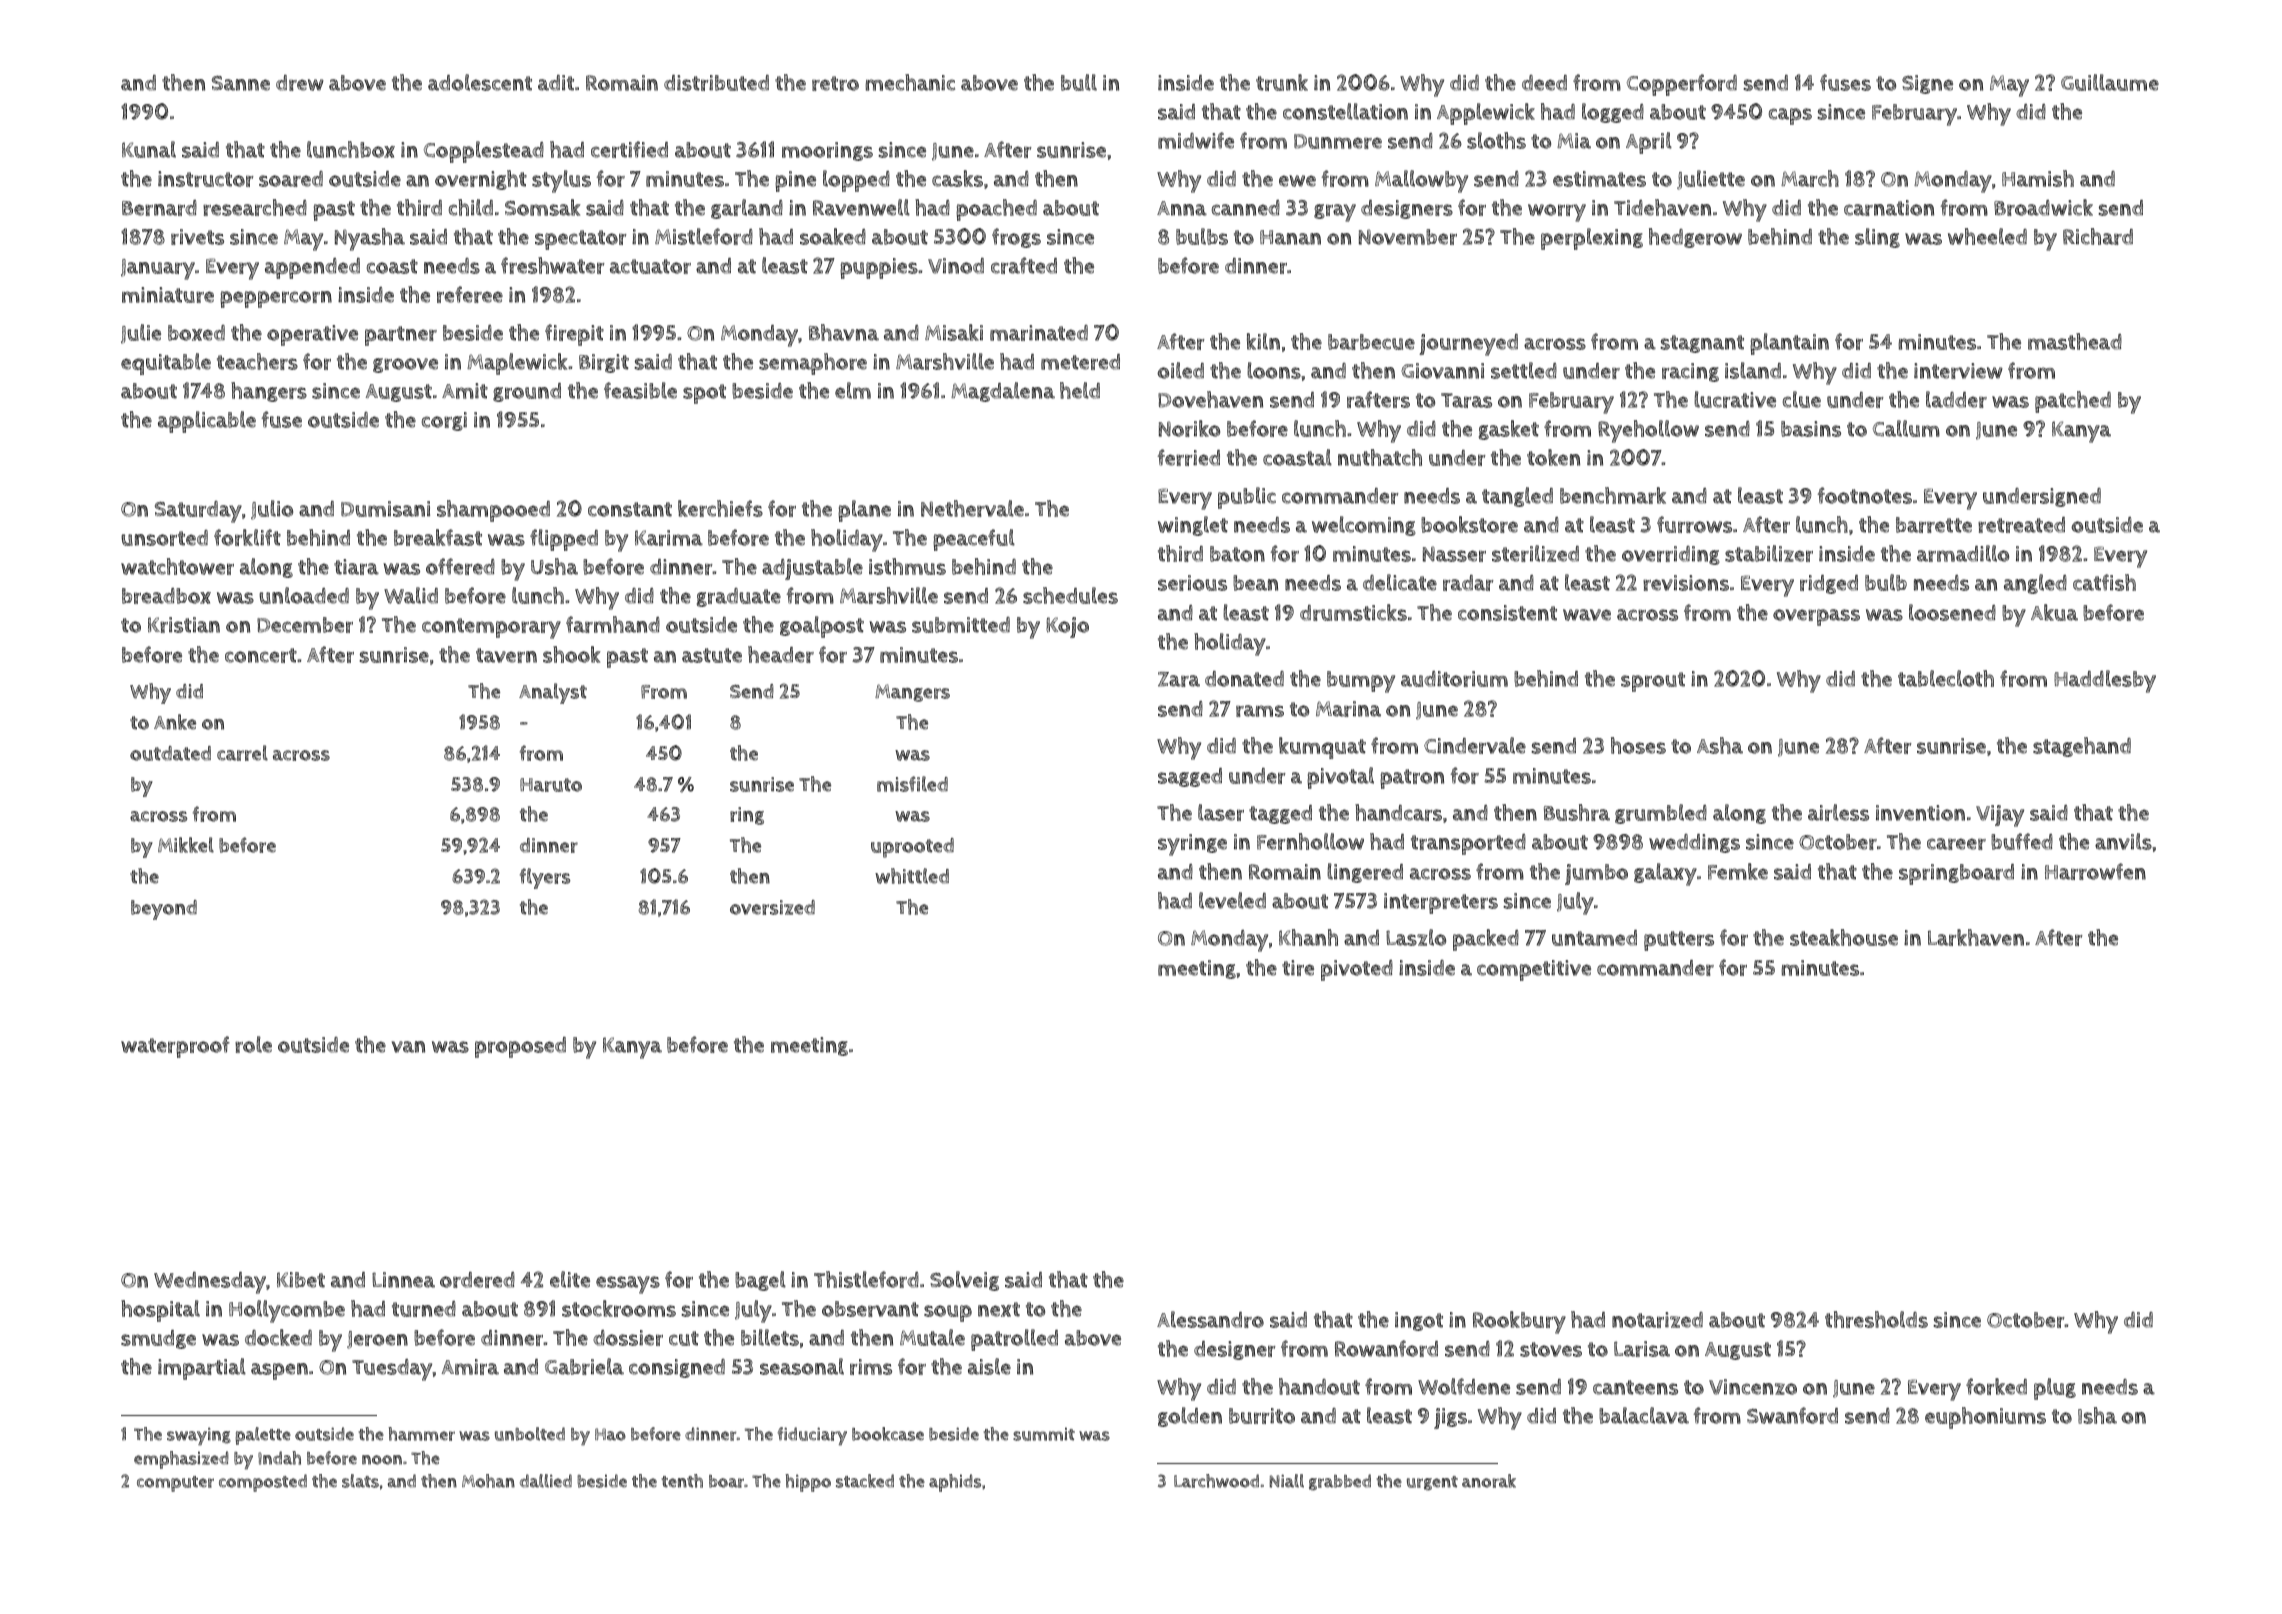 The height and width of the screenshot is (1614, 2282). I want to click on Femke, so click(1738, 871).
